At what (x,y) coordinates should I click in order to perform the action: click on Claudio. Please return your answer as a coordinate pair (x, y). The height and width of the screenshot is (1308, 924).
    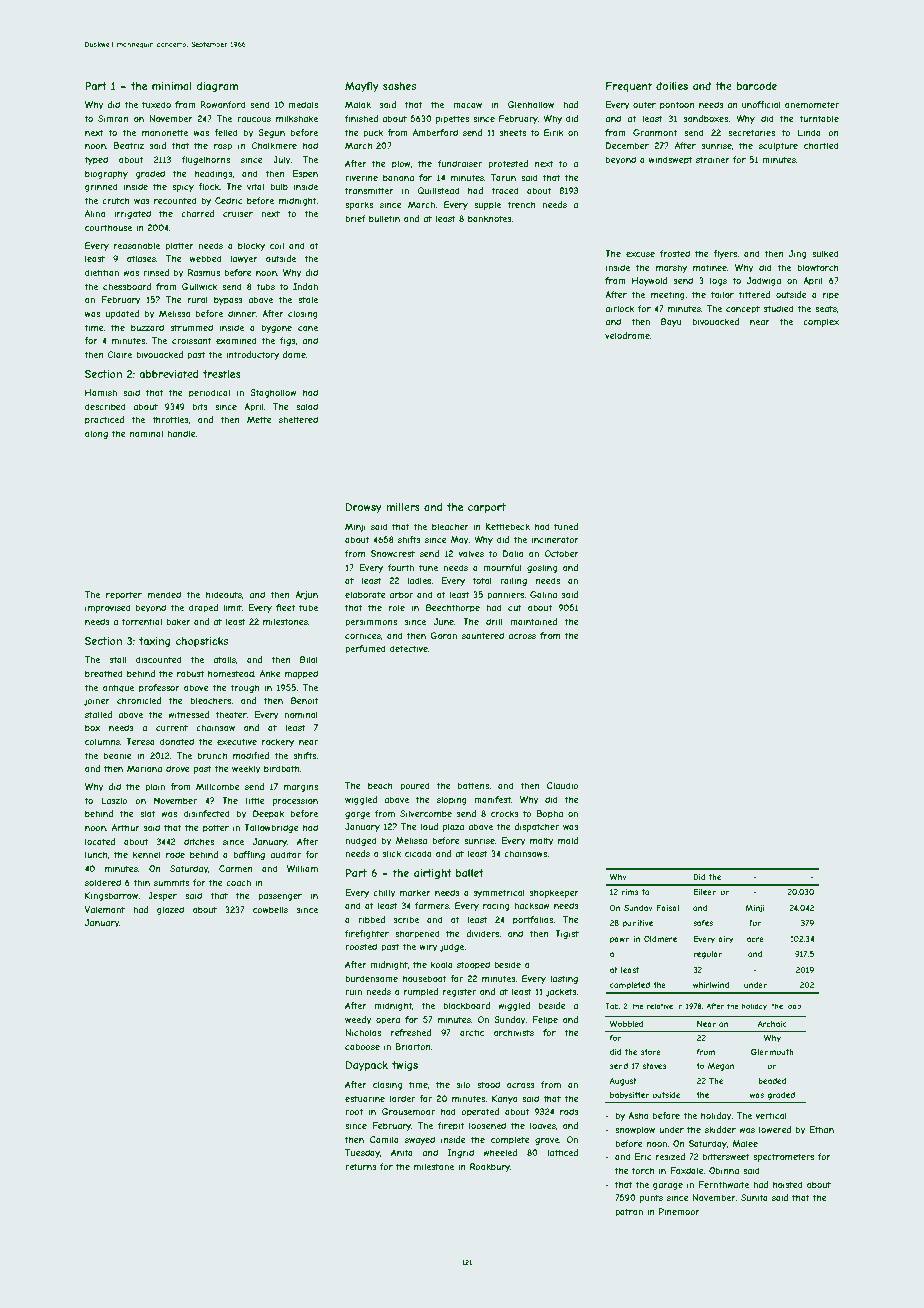
    Looking at the image, I should click on (563, 785).
